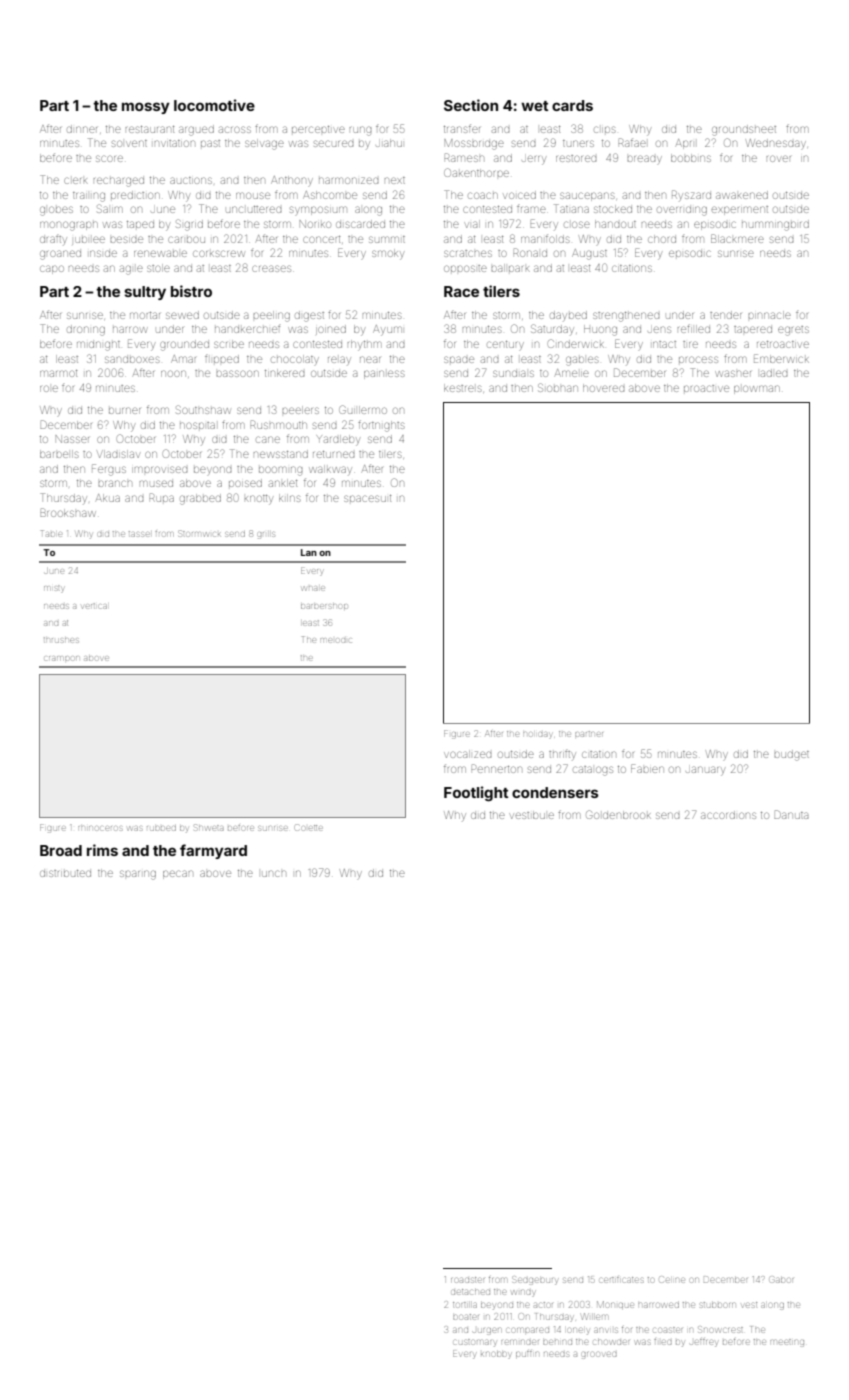 Image resolution: width=849 pixels, height=1400 pixels. What do you see at coordinates (465, 1305) in the document?
I see `tortilla` at bounding box center [465, 1305].
